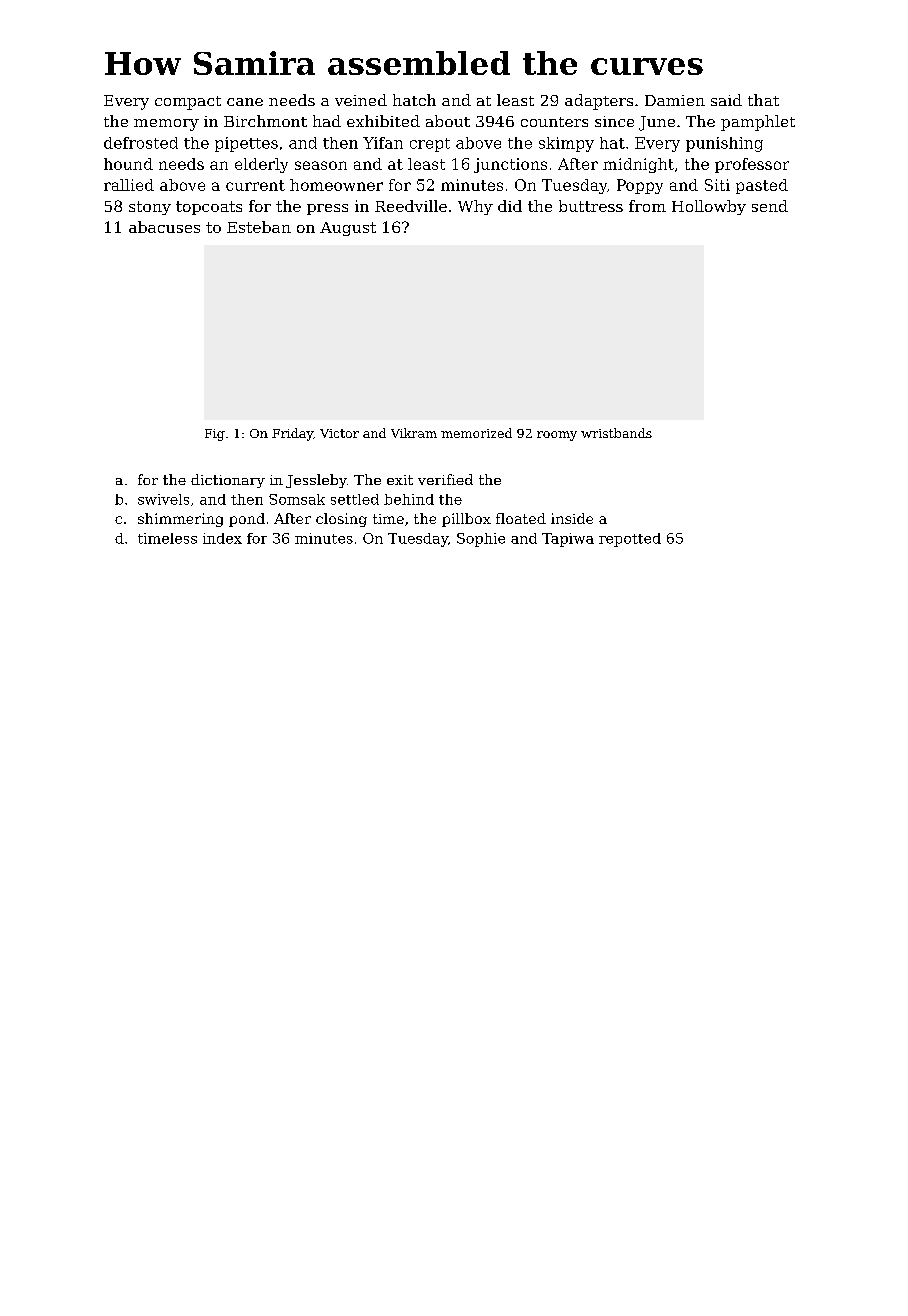 The image size is (908, 1316). Describe the element at coordinates (215, 435) in the screenshot. I see `Fig` at that location.
